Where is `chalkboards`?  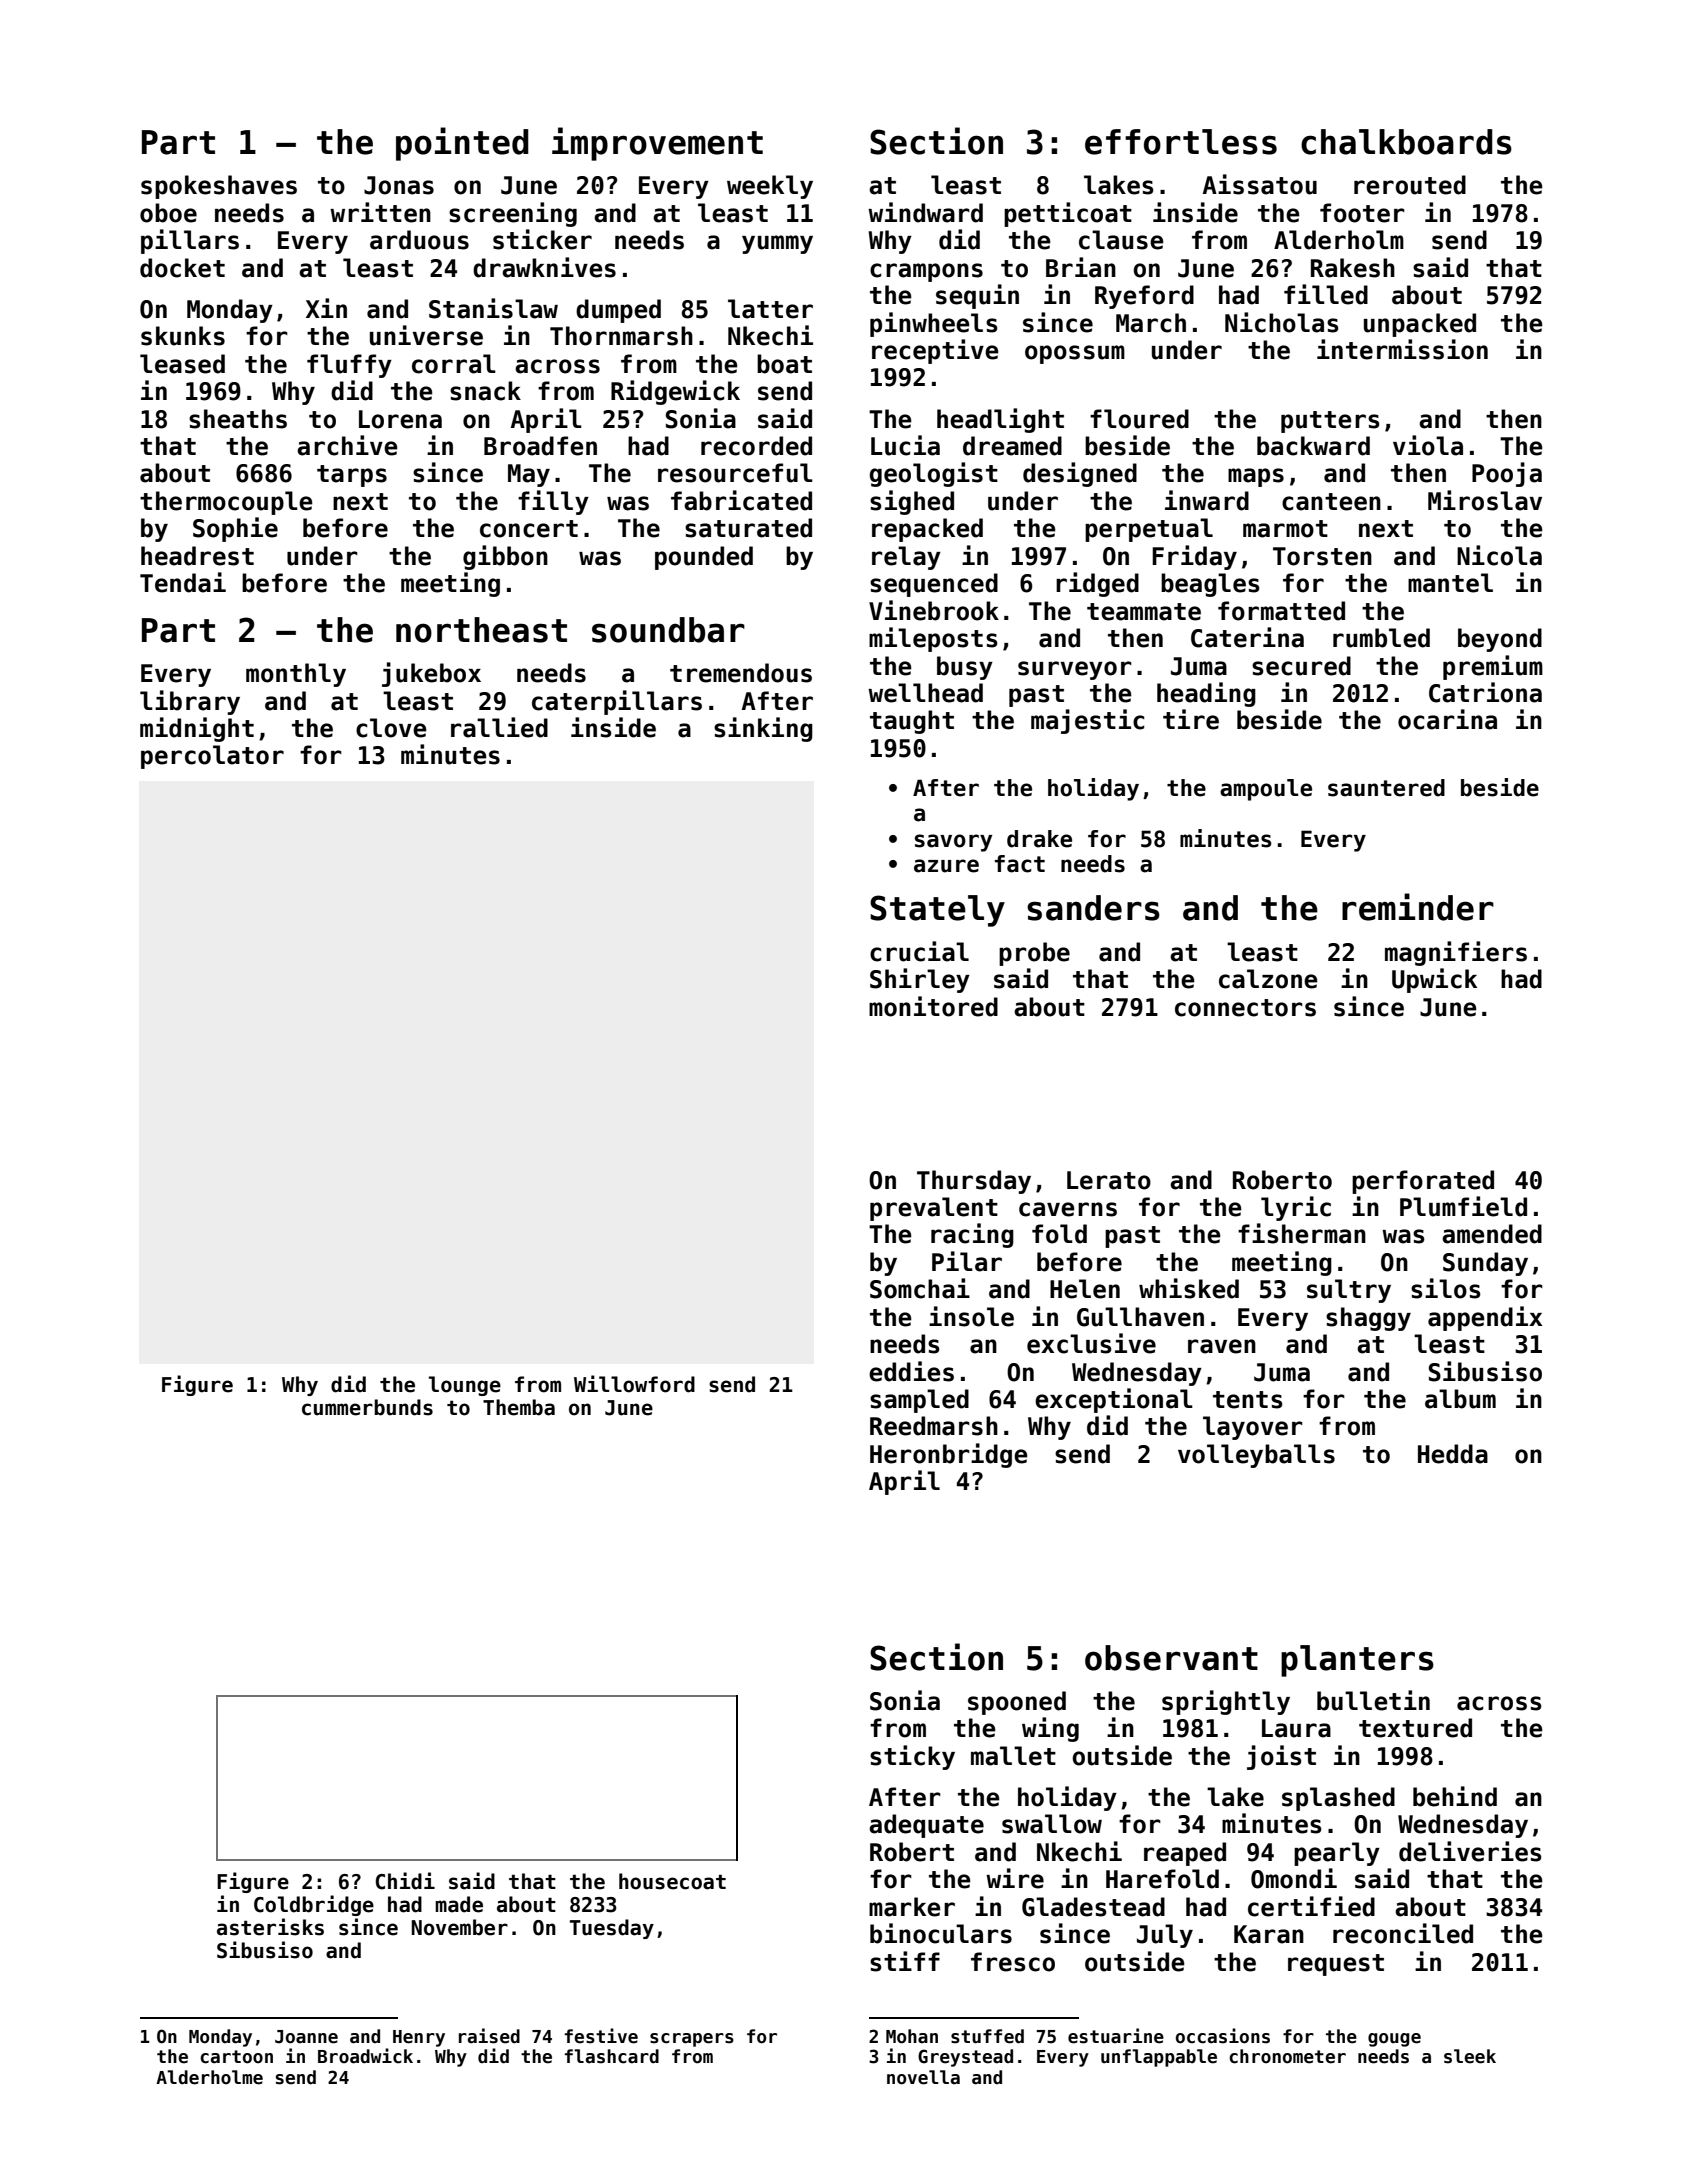 chalkboards is located at coordinates (1406, 142).
